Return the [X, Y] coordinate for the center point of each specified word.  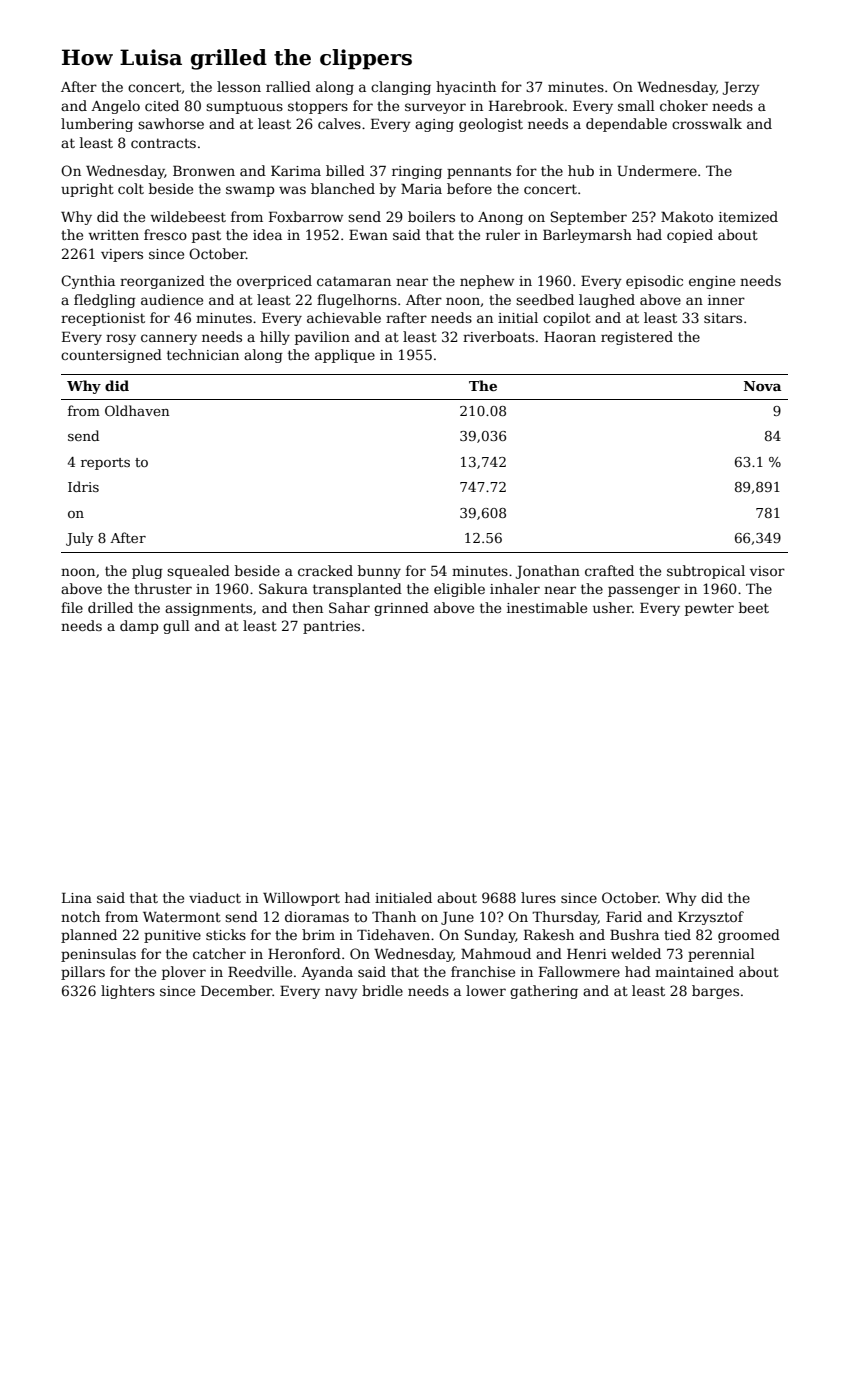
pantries [331, 627]
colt [131, 188]
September [589, 218]
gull [176, 627]
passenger [644, 591]
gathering [544, 992]
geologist [491, 125]
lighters [128, 992]
